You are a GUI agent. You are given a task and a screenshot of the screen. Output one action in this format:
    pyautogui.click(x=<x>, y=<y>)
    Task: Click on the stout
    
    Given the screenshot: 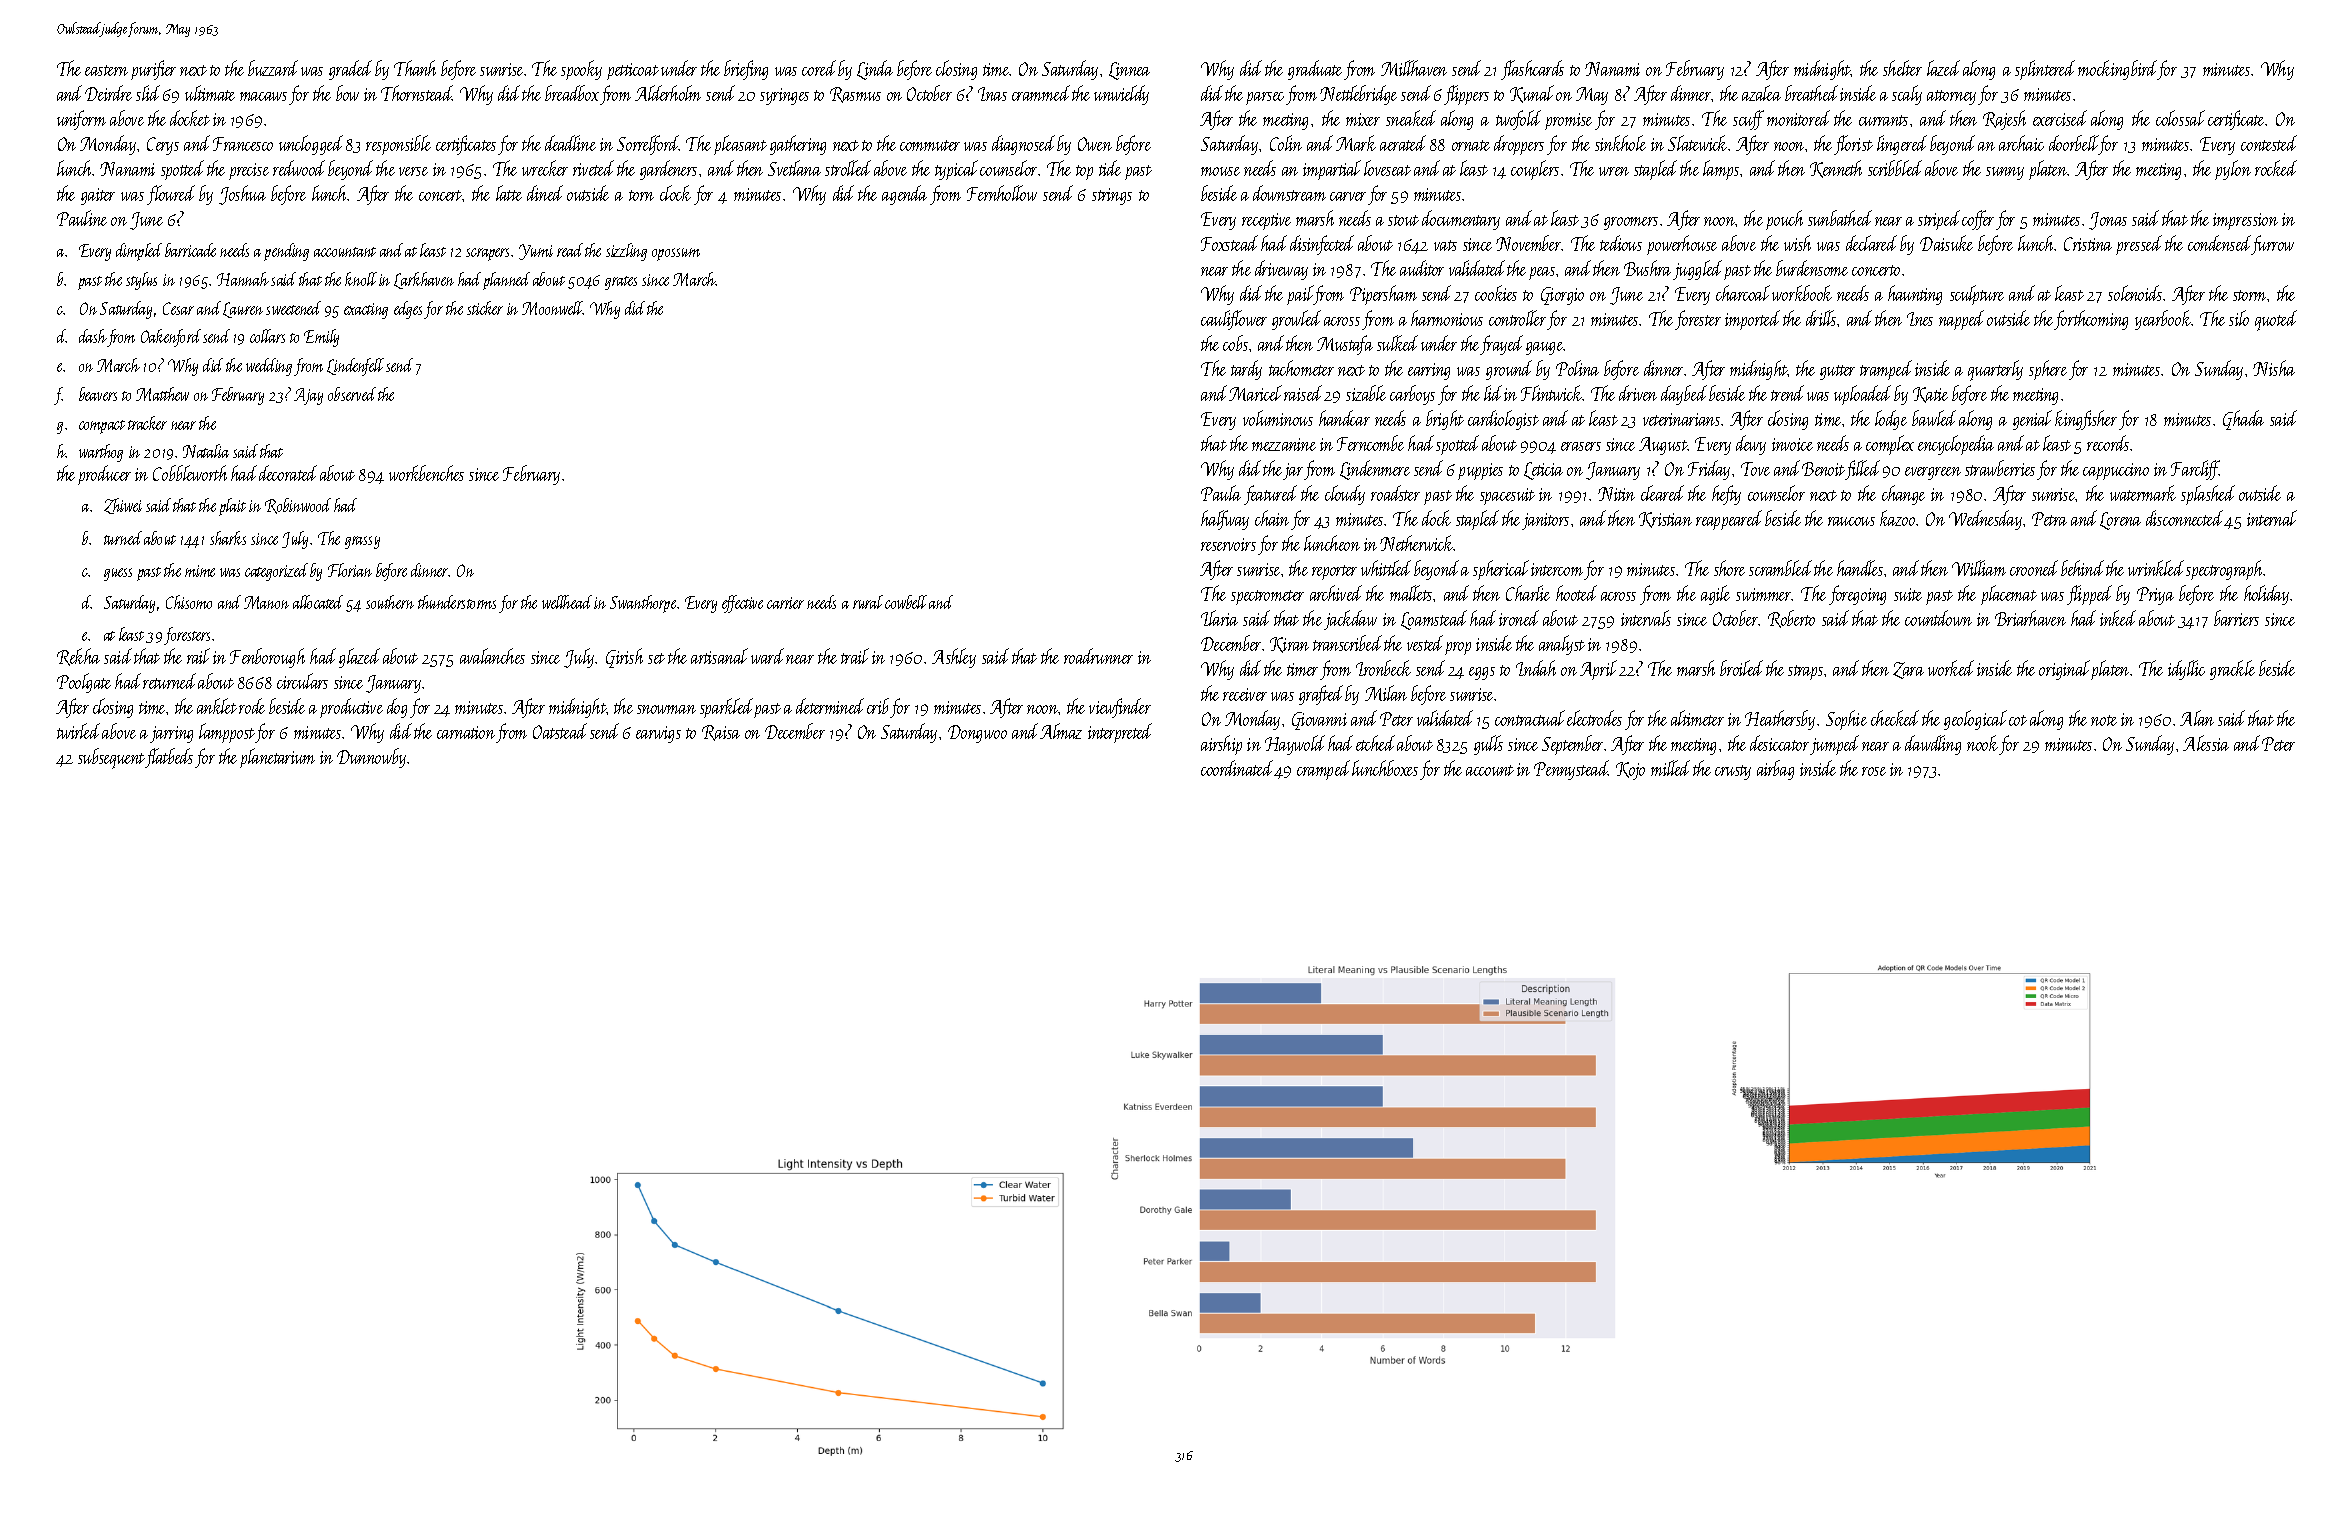 What is the action you would take?
    pyautogui.click(x=1403, y=220)
